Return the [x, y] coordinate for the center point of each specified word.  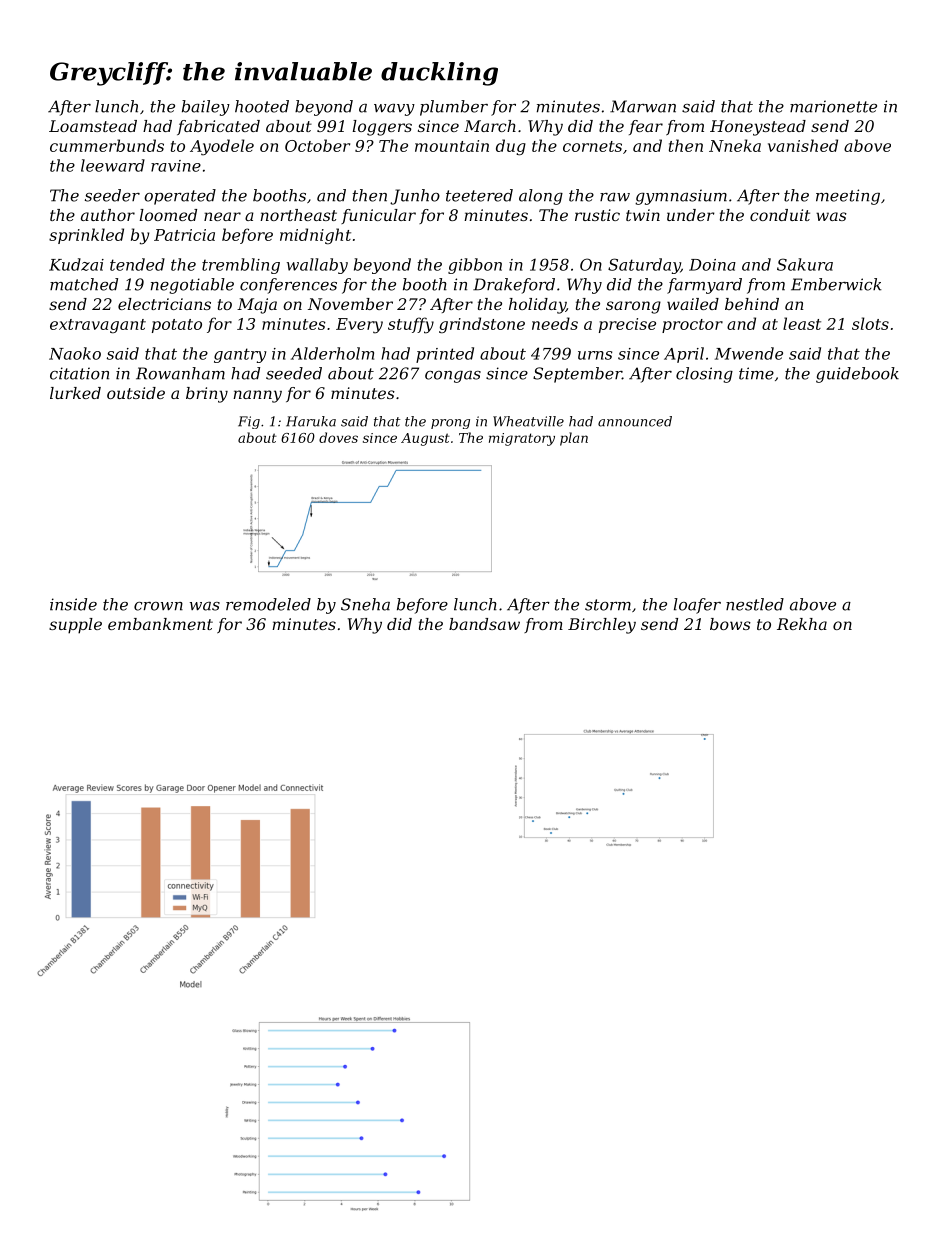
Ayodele [222, 147]
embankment [160, 624]
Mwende [749, 353]
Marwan [643, 106]
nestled [755, 604]
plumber [454, 108]
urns [595, 355]
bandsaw [484, 624]
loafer [697, 606]
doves [338, 437]
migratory [522, 439]
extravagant [98, 326]
